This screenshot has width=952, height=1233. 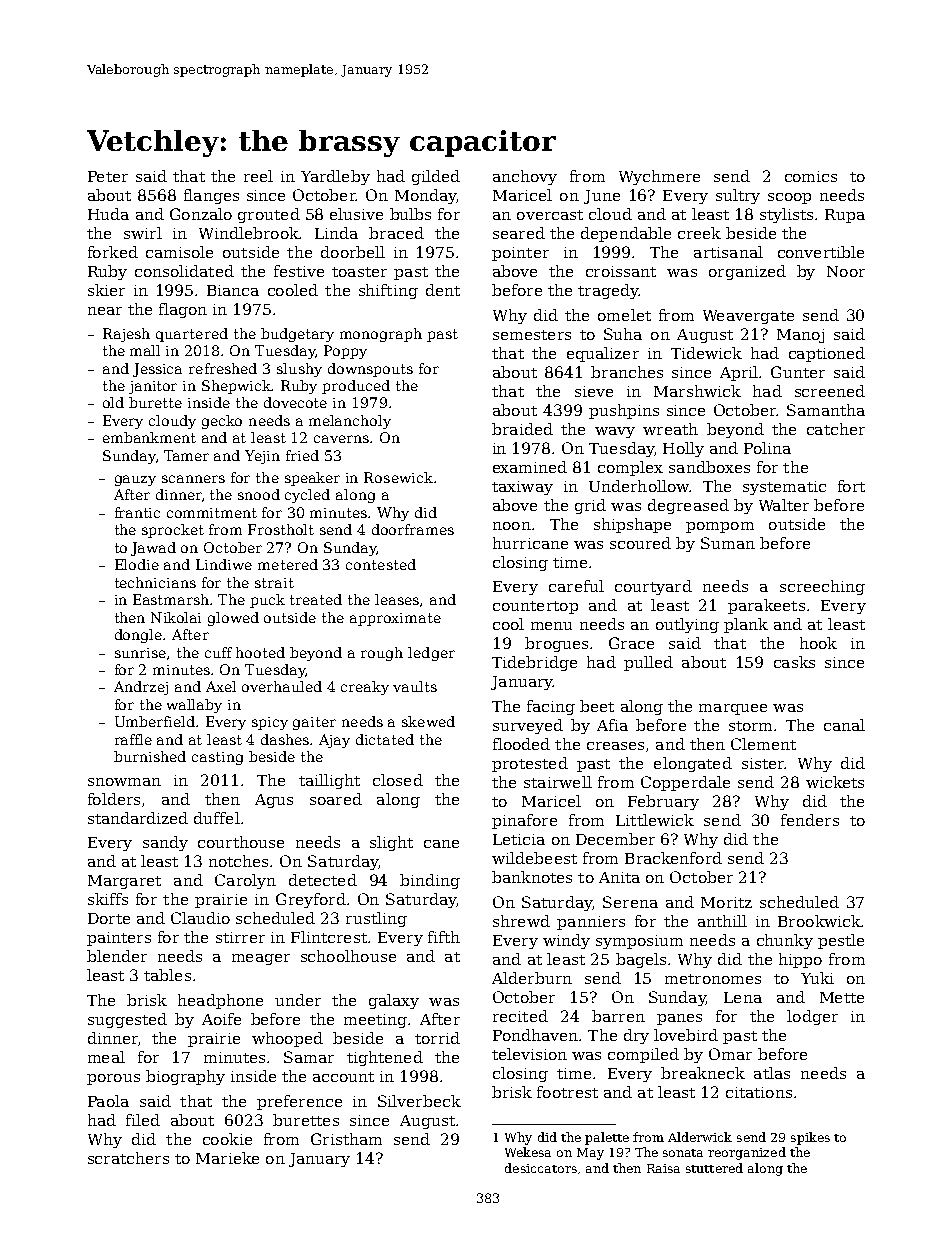 I want to click on approximate, so click(x=395, y=619).
